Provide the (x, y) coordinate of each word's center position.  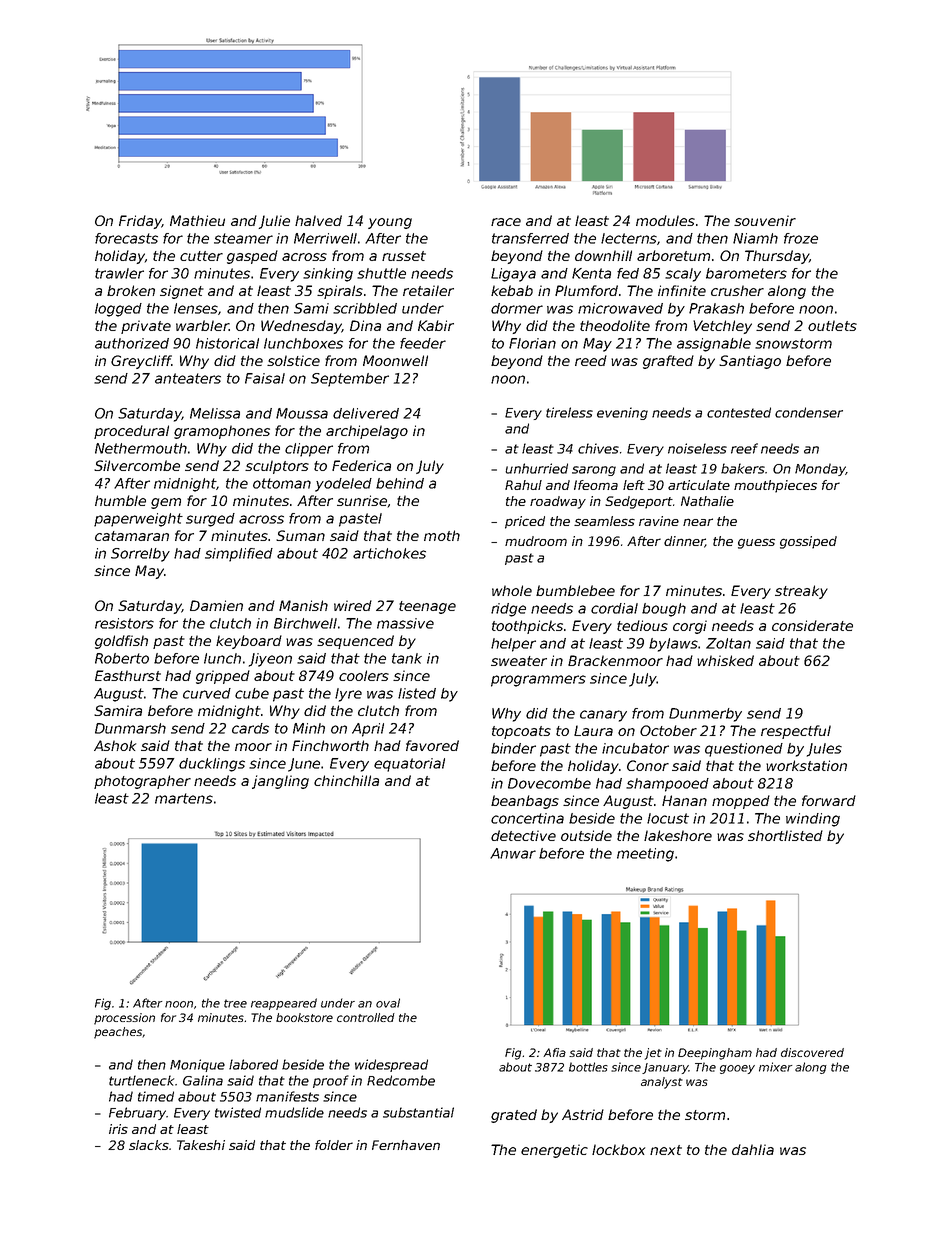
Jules (824, 750)
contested (739, 412)
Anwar (513, 853)
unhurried (536, 468)
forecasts (126, 238)
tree (235, 1003)
